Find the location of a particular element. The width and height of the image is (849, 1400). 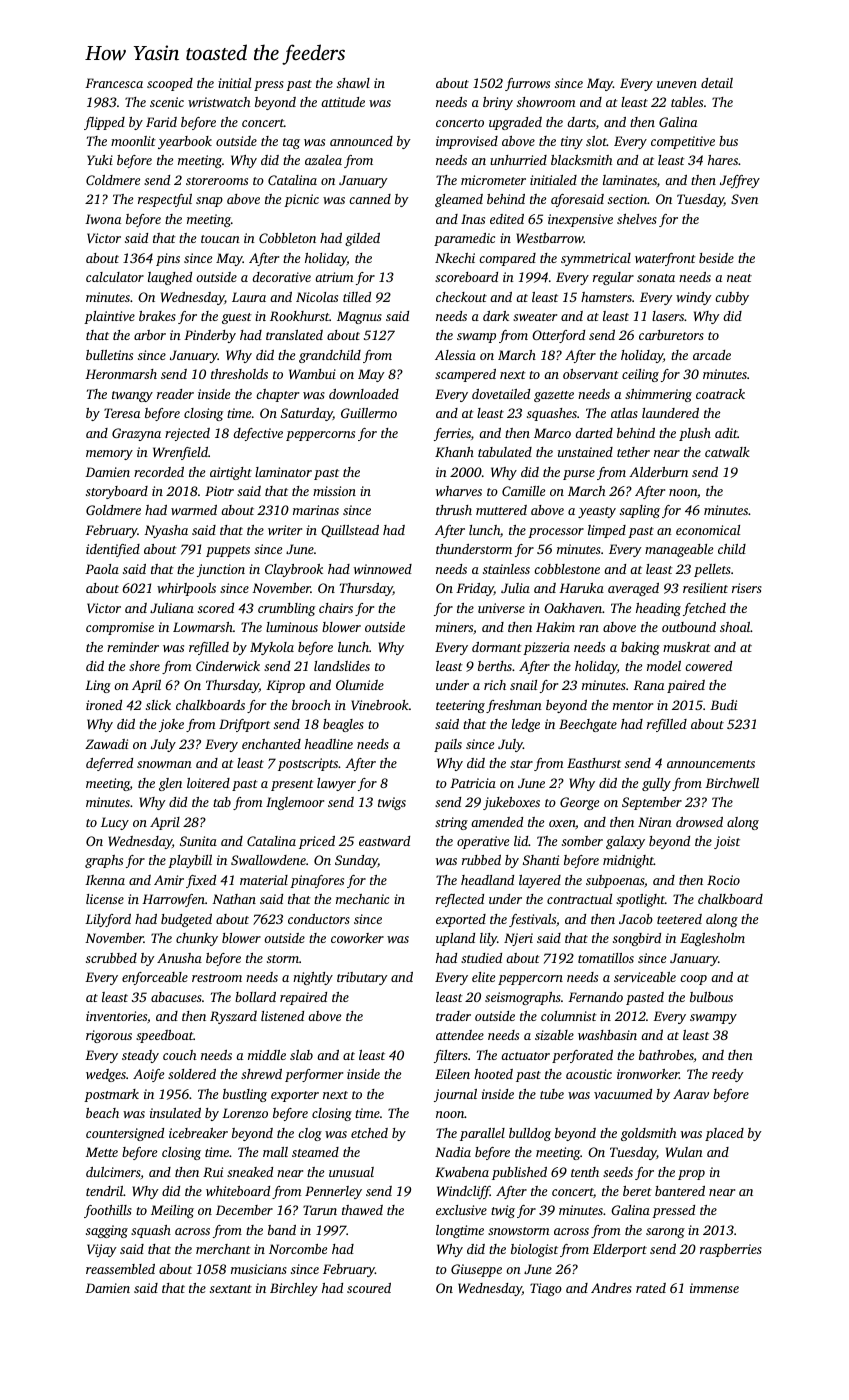

laminates is located at coordinates (630, 180).
